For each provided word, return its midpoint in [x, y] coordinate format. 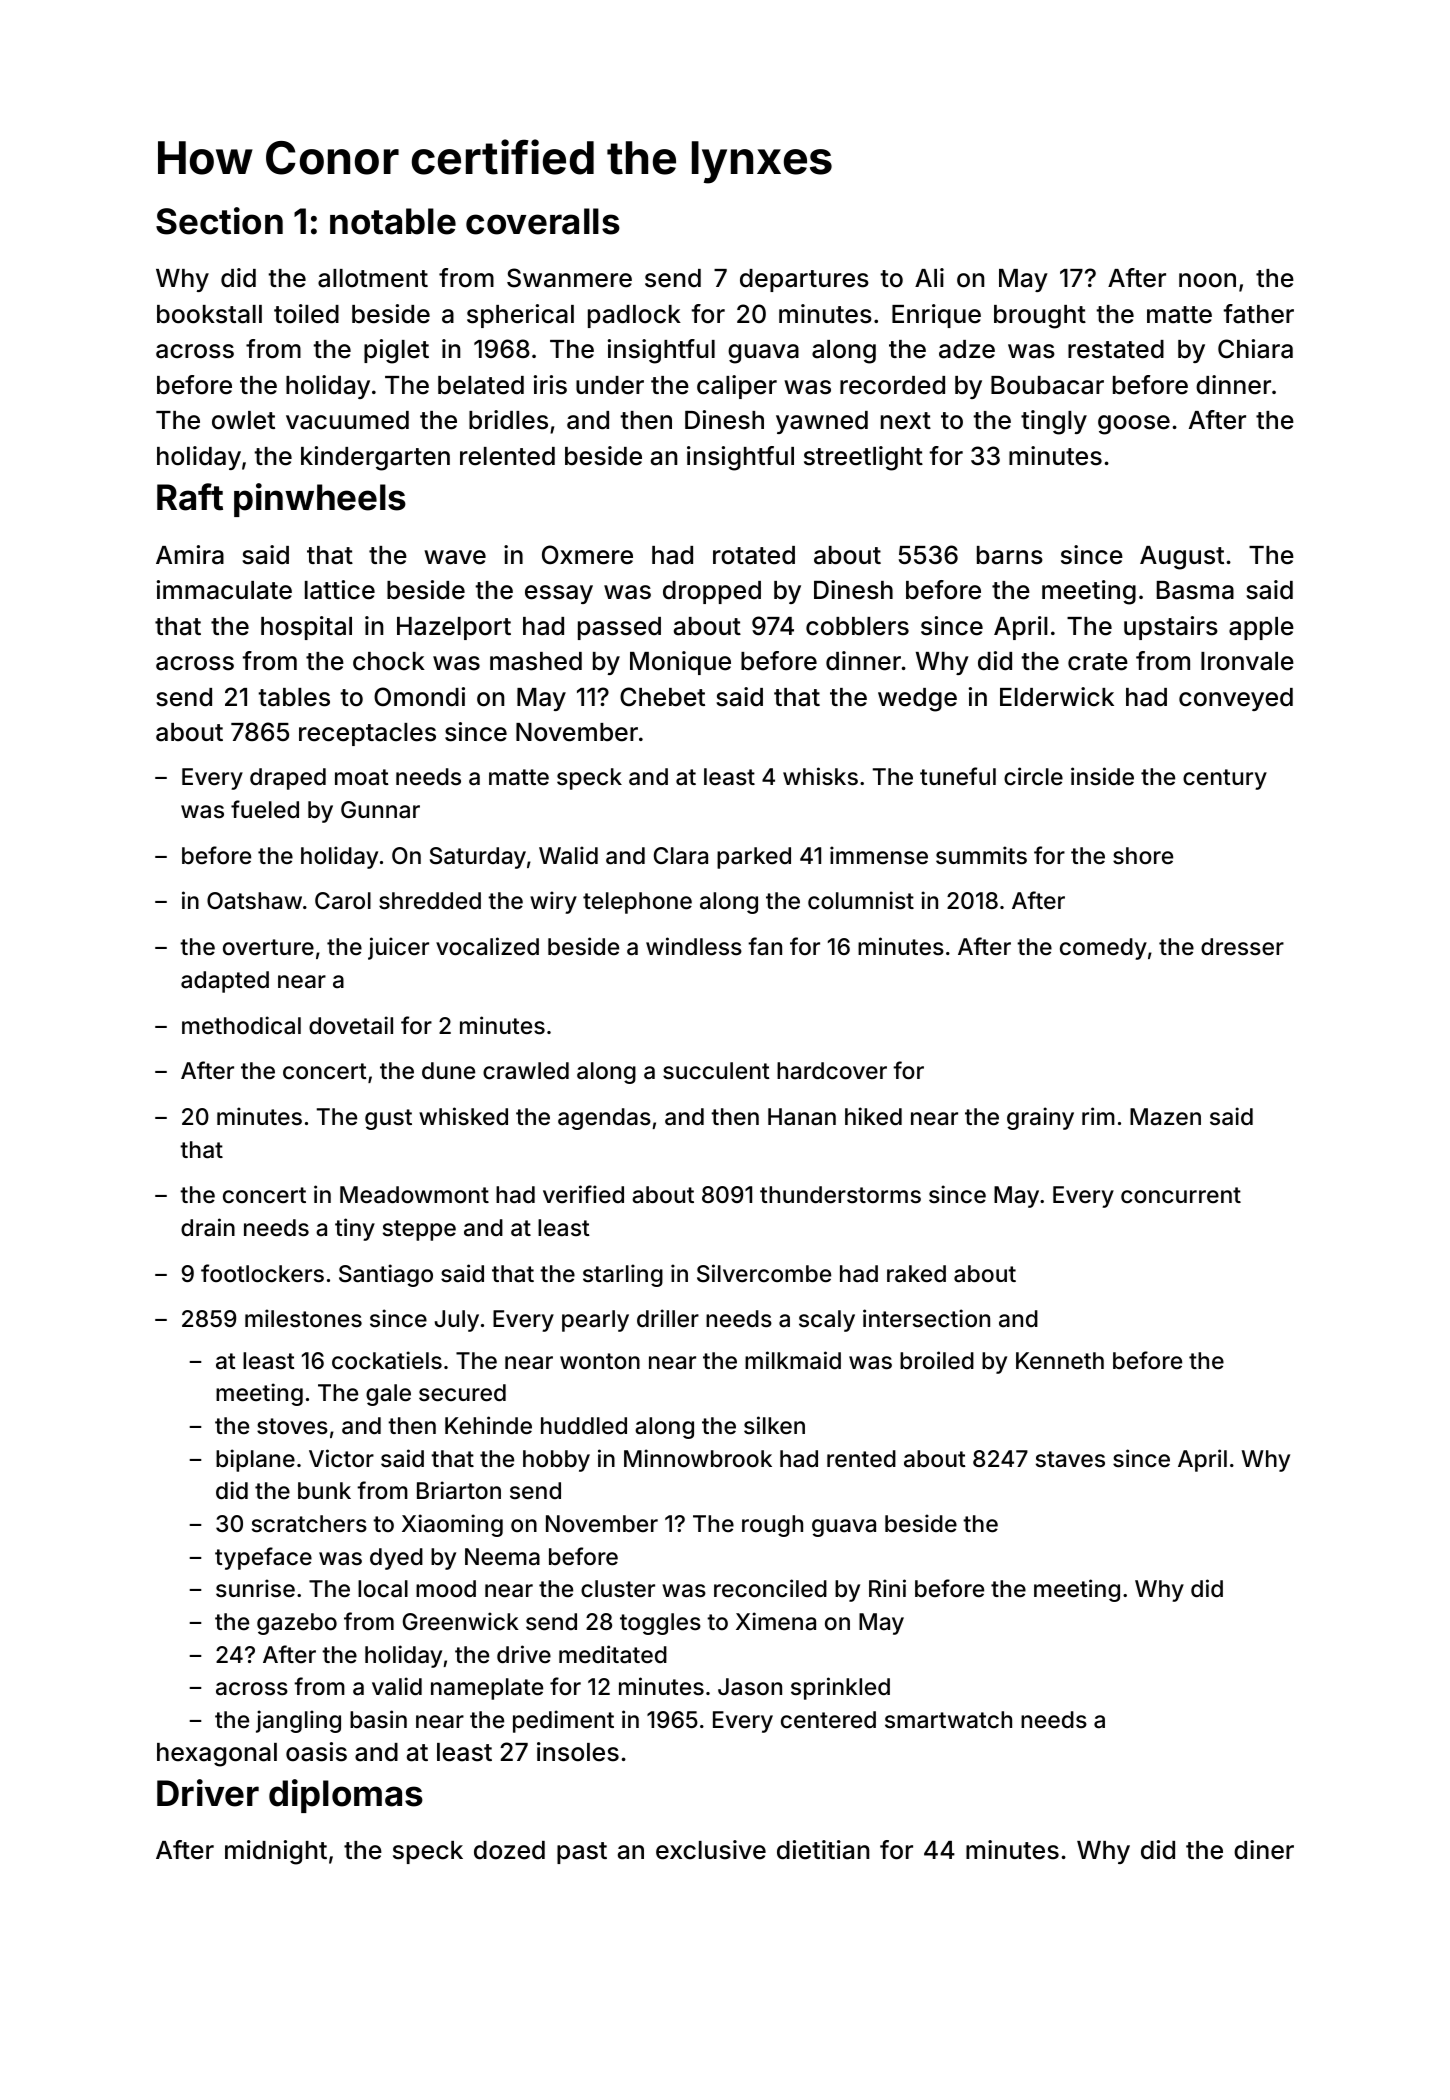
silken [774, 1425]
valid [397, 1686]
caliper [737, 387]
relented [507, 456]
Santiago [386, 1275]
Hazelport [454, 628]
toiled [306, 314]
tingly [1054, 422]
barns [1010, 555]
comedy [1103, 949]
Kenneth [1060, 1361]
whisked [463, 1116]
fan [765, 946]
